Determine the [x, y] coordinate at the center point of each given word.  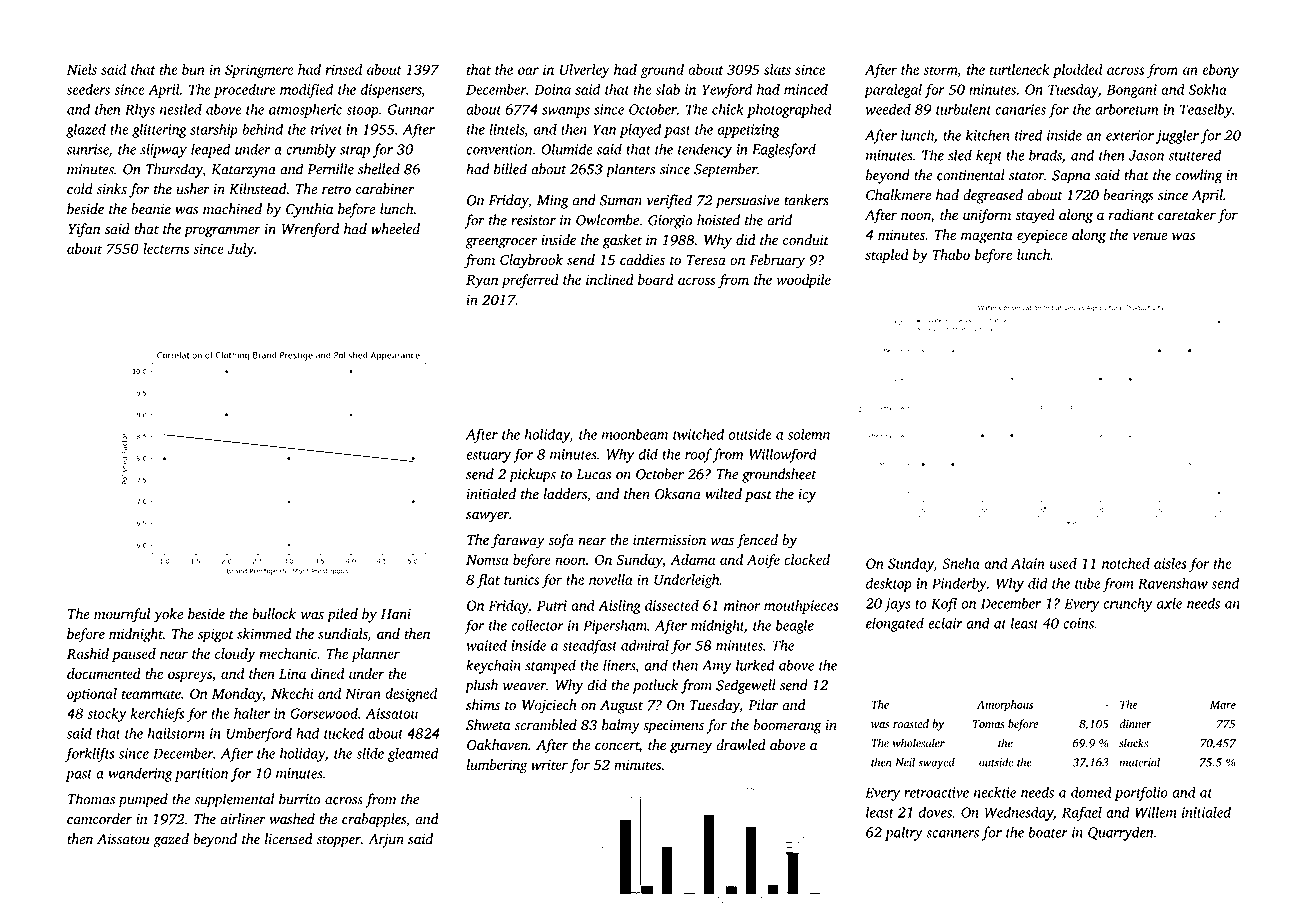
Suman [621, 200]
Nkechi [292, 693]
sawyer [487, 517]
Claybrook [531, 261]
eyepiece [1042, 237]
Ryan [482, 281]
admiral [645, 645]
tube [1087, 583]
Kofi [944, 604]
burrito [300, 799]
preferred [530, 281]
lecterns [166, 248]
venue [1149, 236]
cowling [1199, 176]
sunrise [88, 150]
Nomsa [487, 560]
